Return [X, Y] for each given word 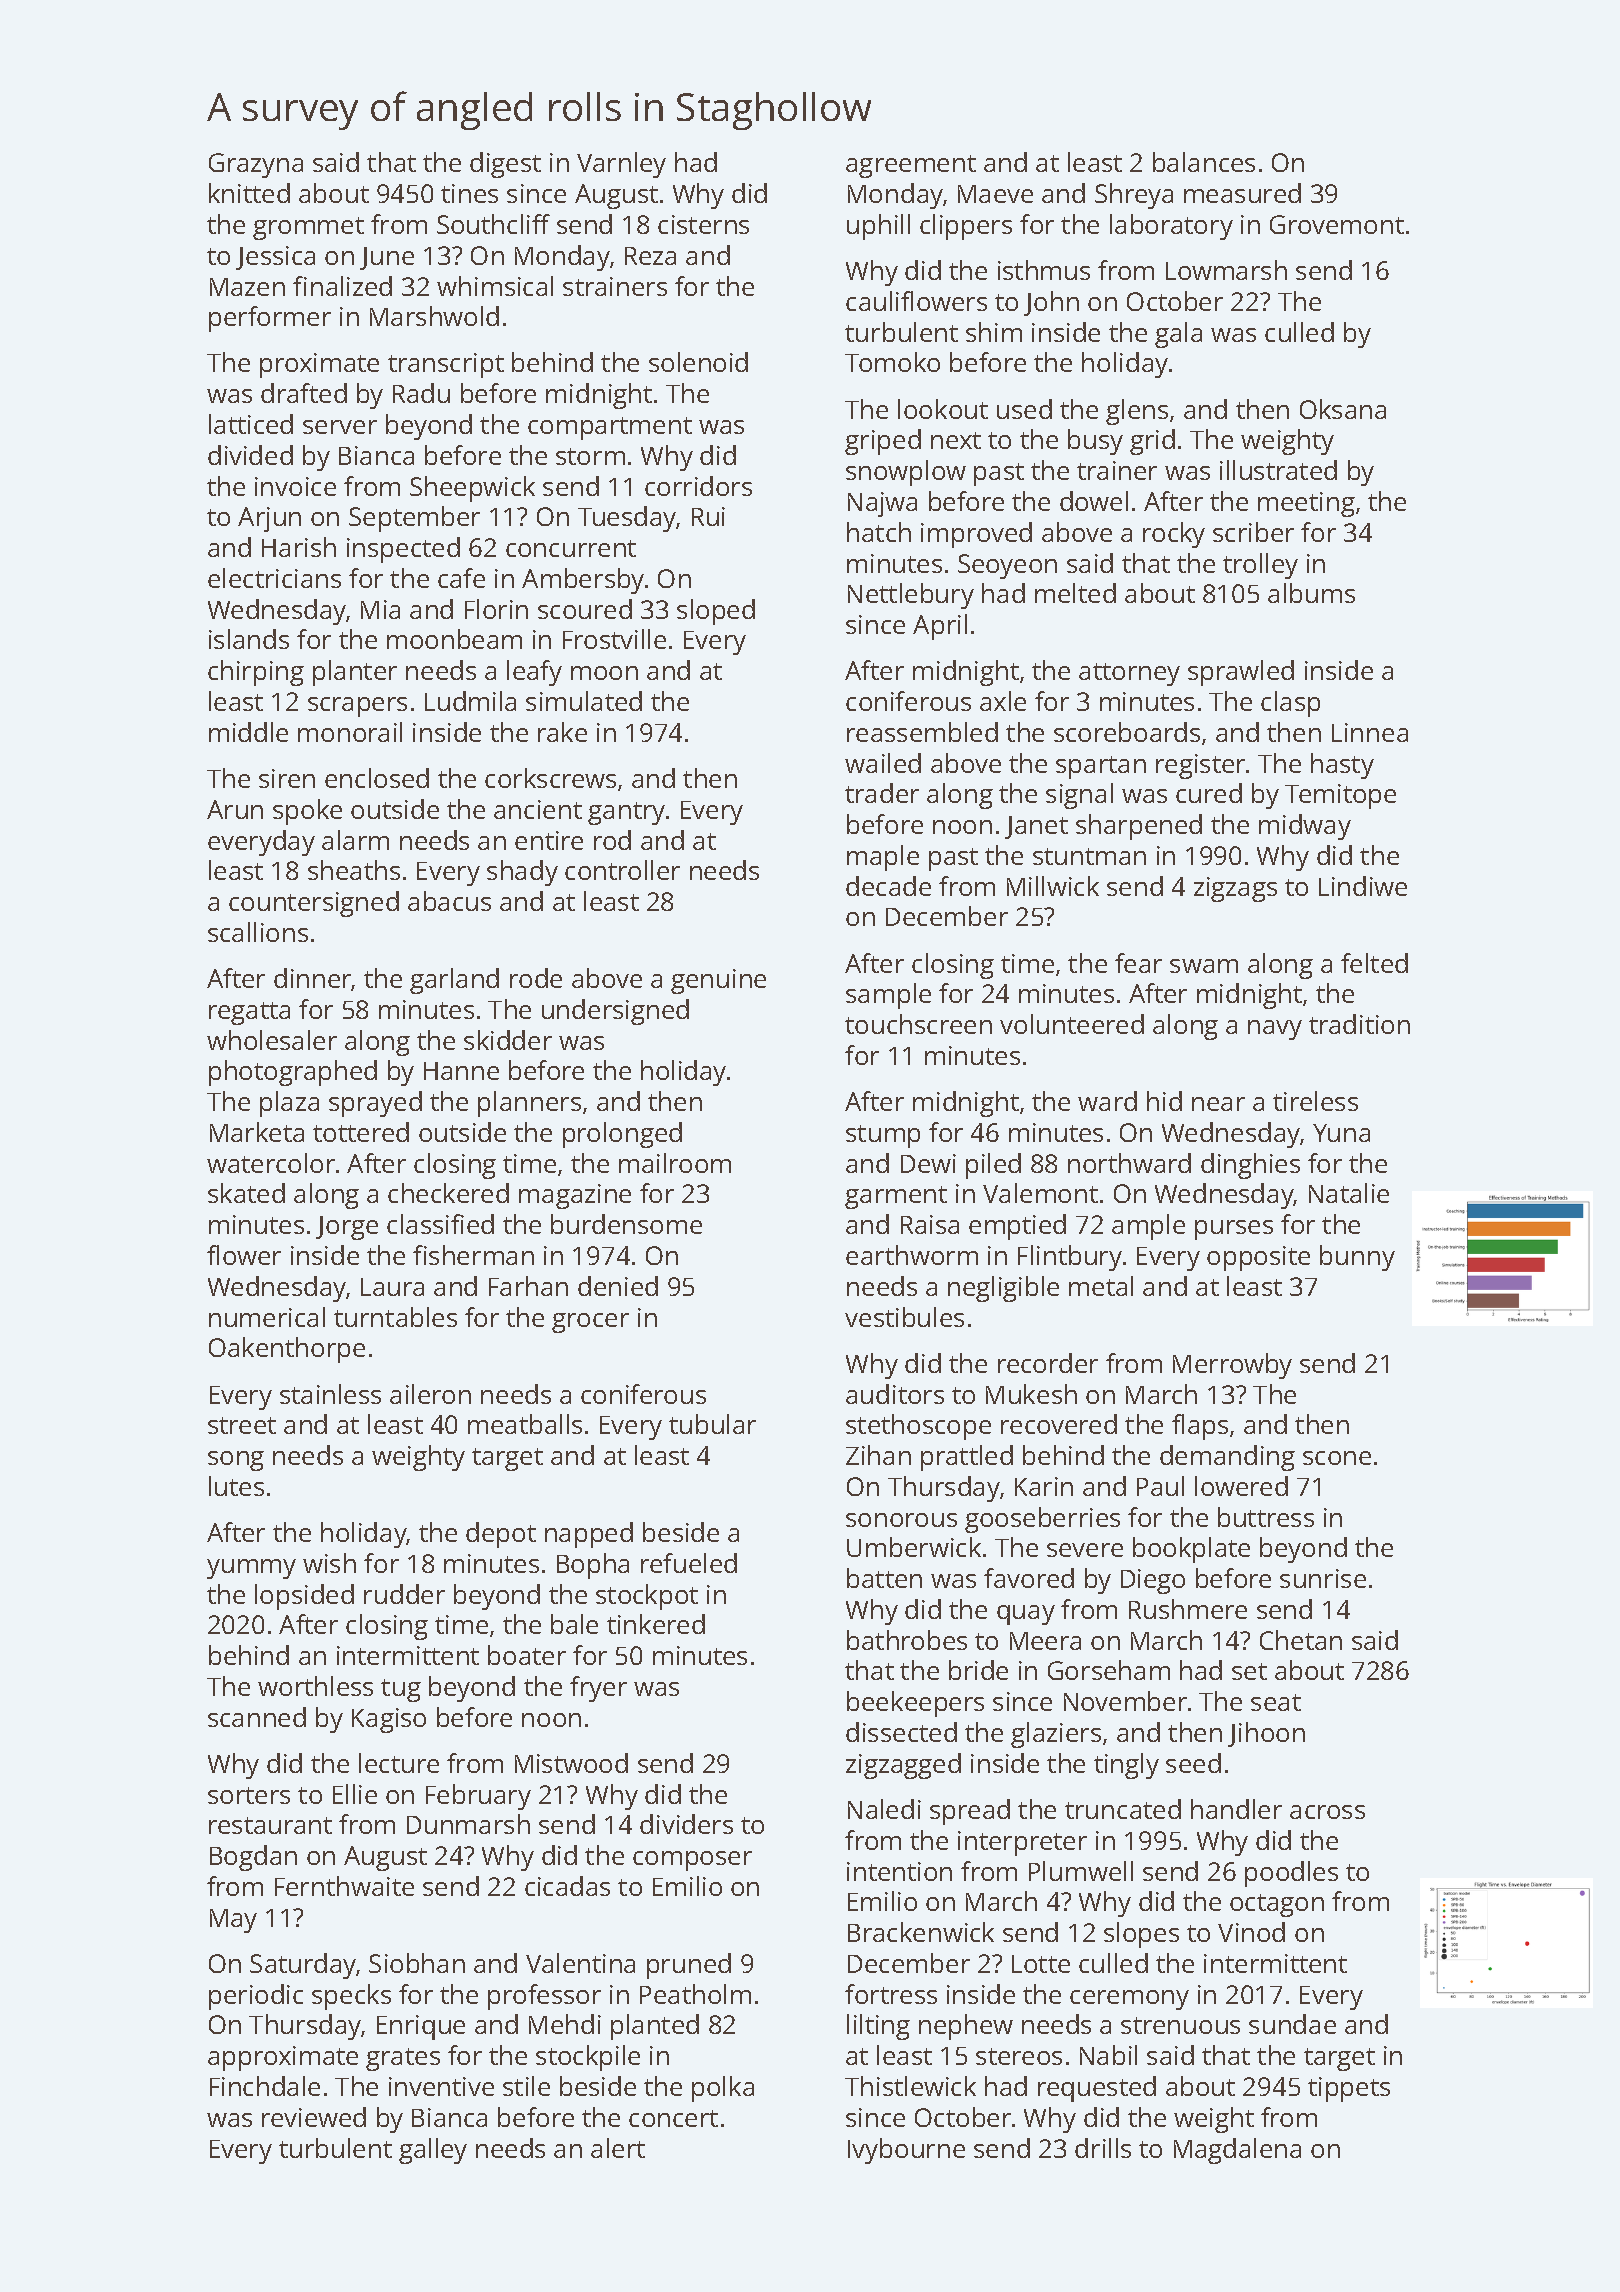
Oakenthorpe [287, 1350]
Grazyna [256, 165]
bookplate [1191, 1550]
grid [1152, 442]
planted [655, 2027]
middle [248, 732]
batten [884, 1578]
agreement [911, 166]
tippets [1349, 2089]
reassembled [922, 732]
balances [1204, 162]
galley [433, 2151]
